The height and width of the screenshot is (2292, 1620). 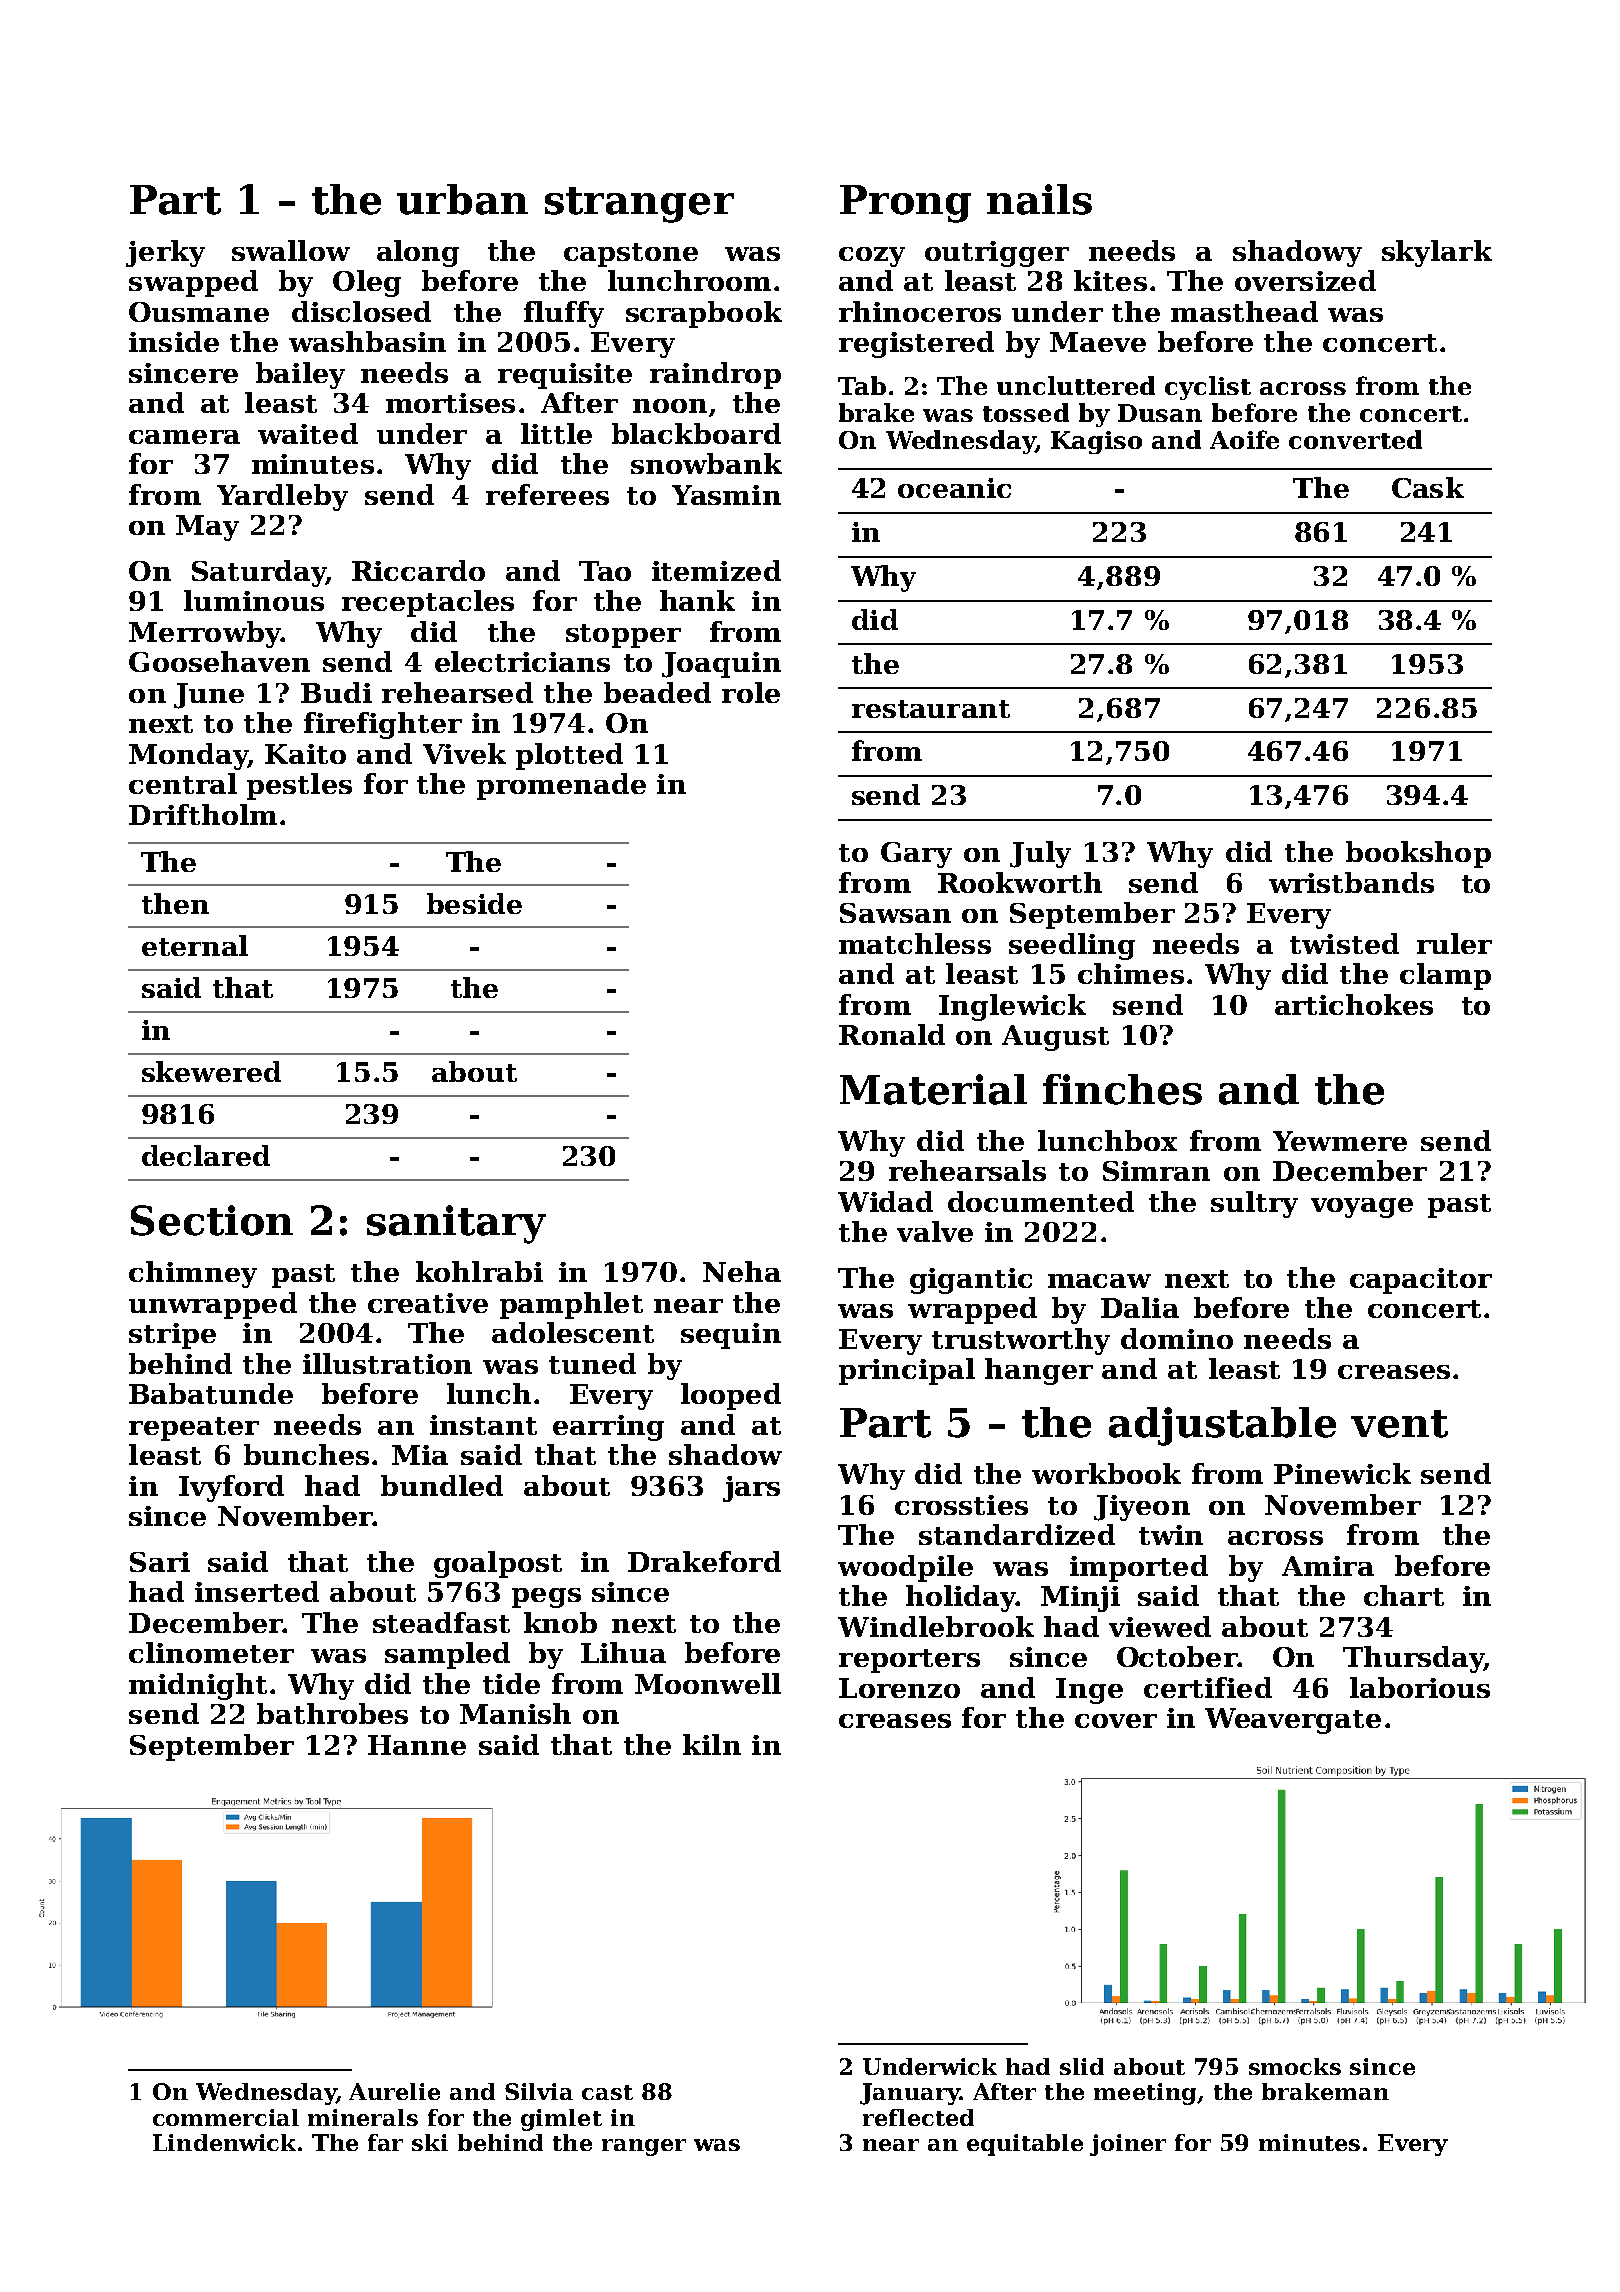 I want to click on registered, so click(x=916, y=344).
